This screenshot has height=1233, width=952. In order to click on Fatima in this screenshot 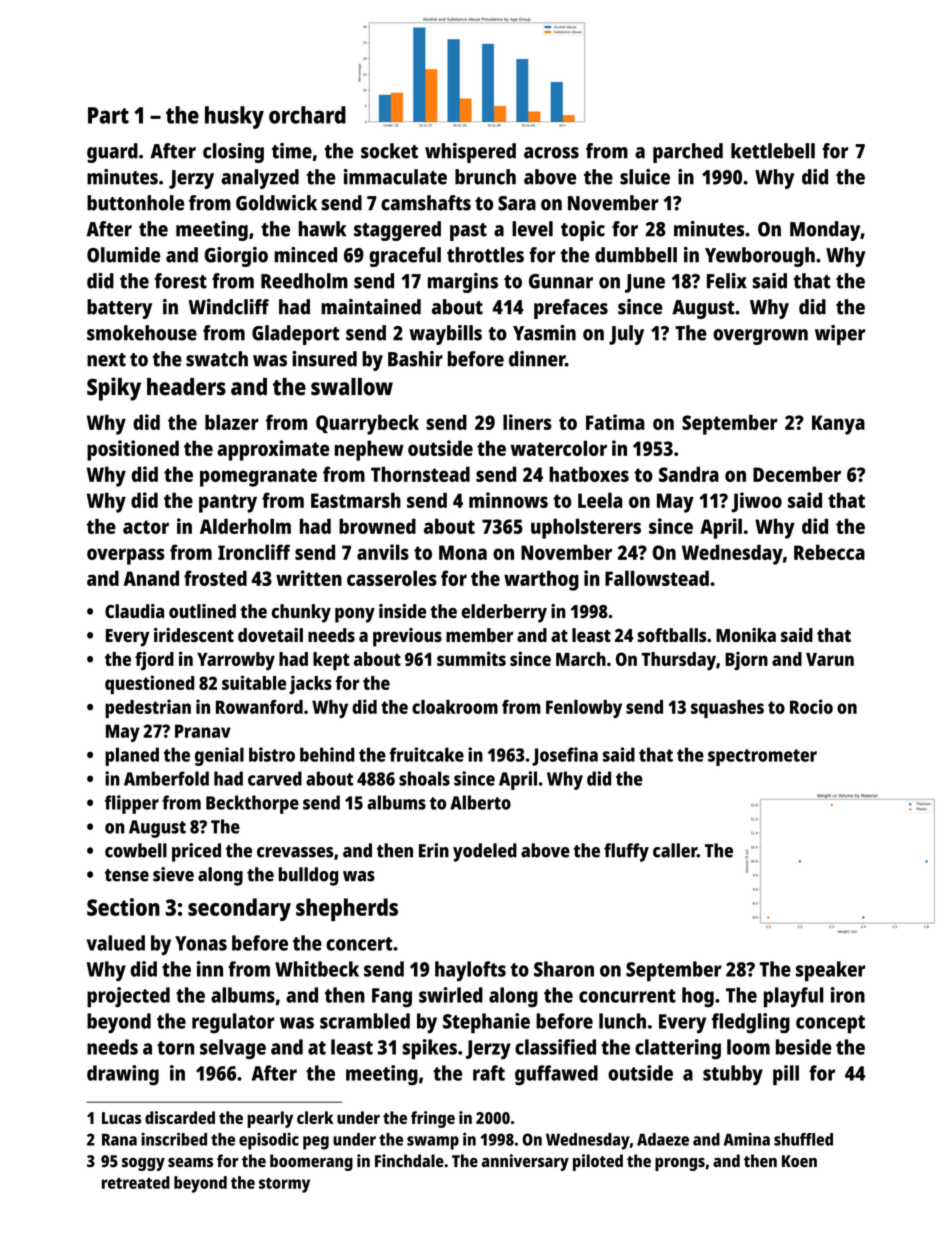, I will do `click(615, 422)`.
